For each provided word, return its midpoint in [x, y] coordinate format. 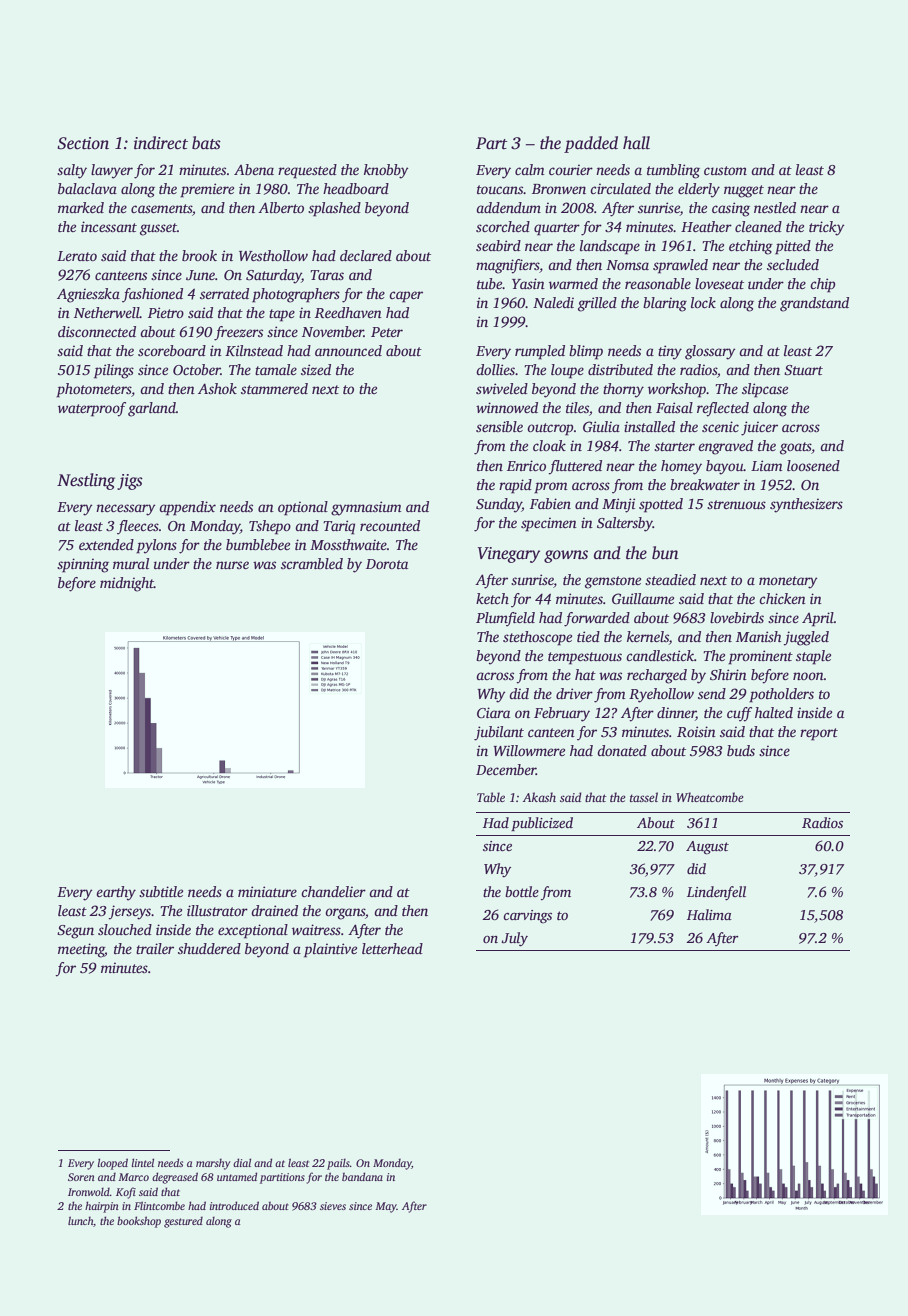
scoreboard [172, 350]
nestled [775, 207]
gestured [183, 1222]
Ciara [493, 712]
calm [530, 169]
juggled [806, 638]
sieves [333, 1206]
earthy [116, 893]
